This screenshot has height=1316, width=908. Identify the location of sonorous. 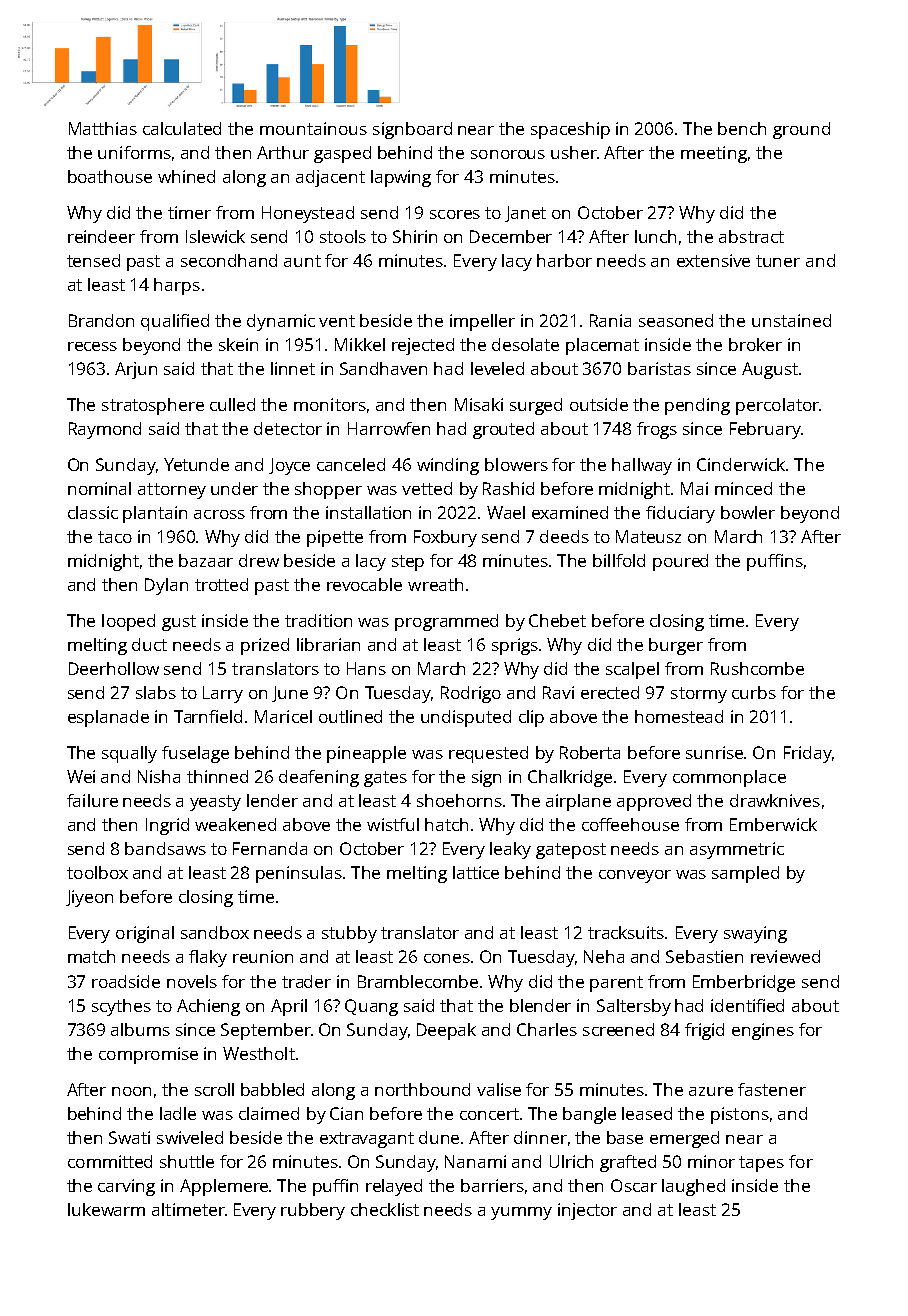
(508, 154).
